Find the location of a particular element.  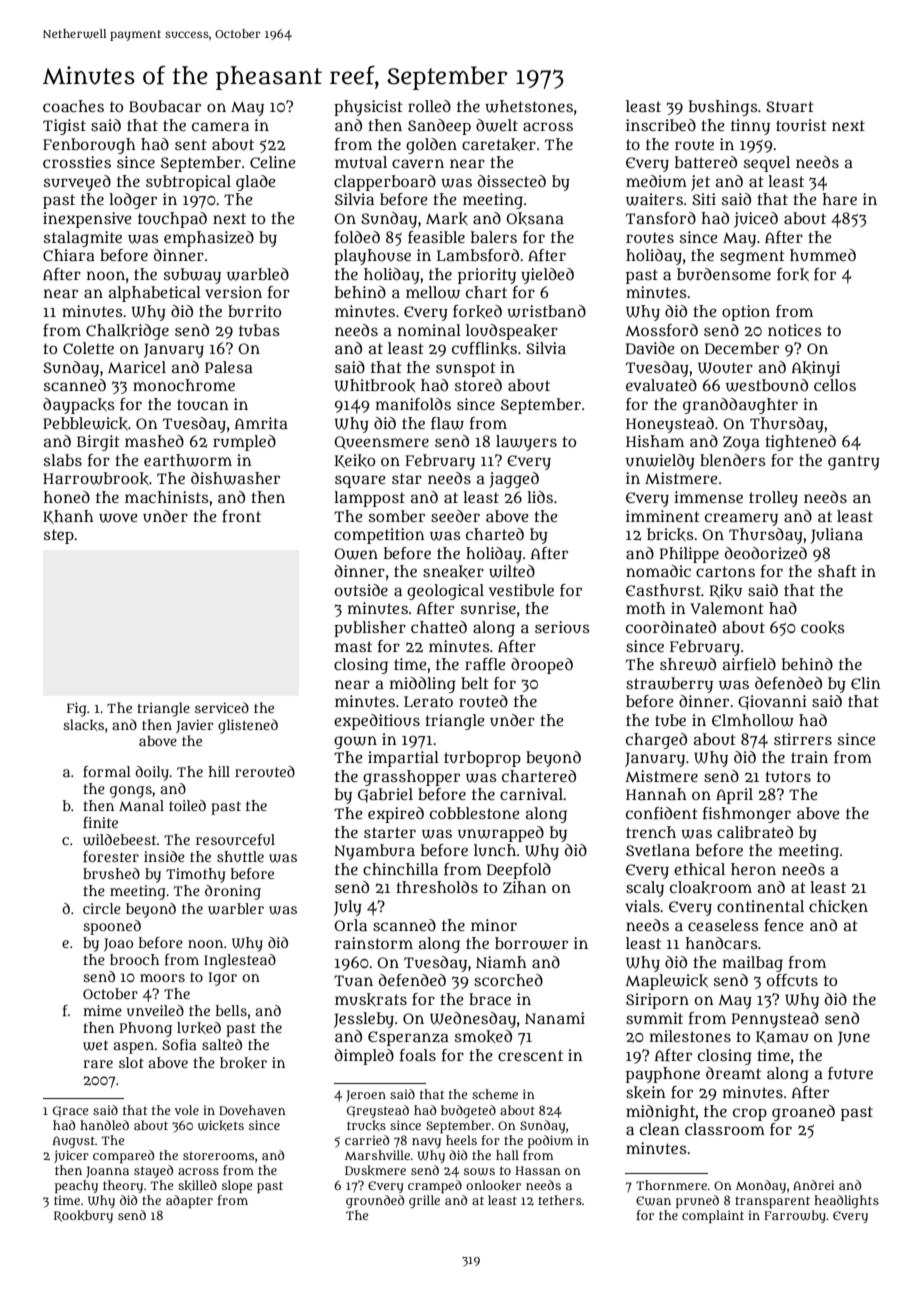

tubas is located at coordinates (259, 330).
